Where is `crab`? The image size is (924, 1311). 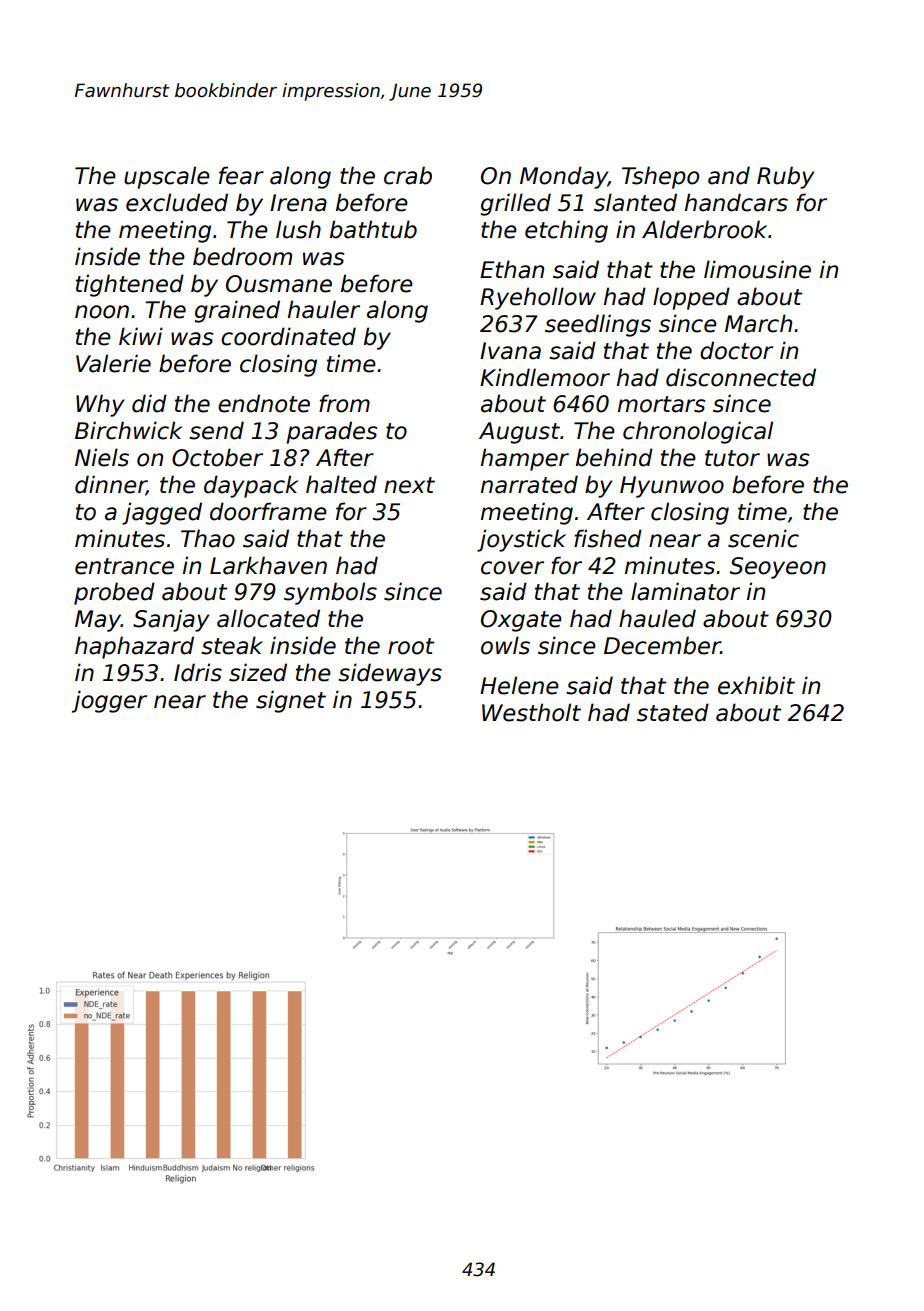
crab is located at coordinates (408, 175).
